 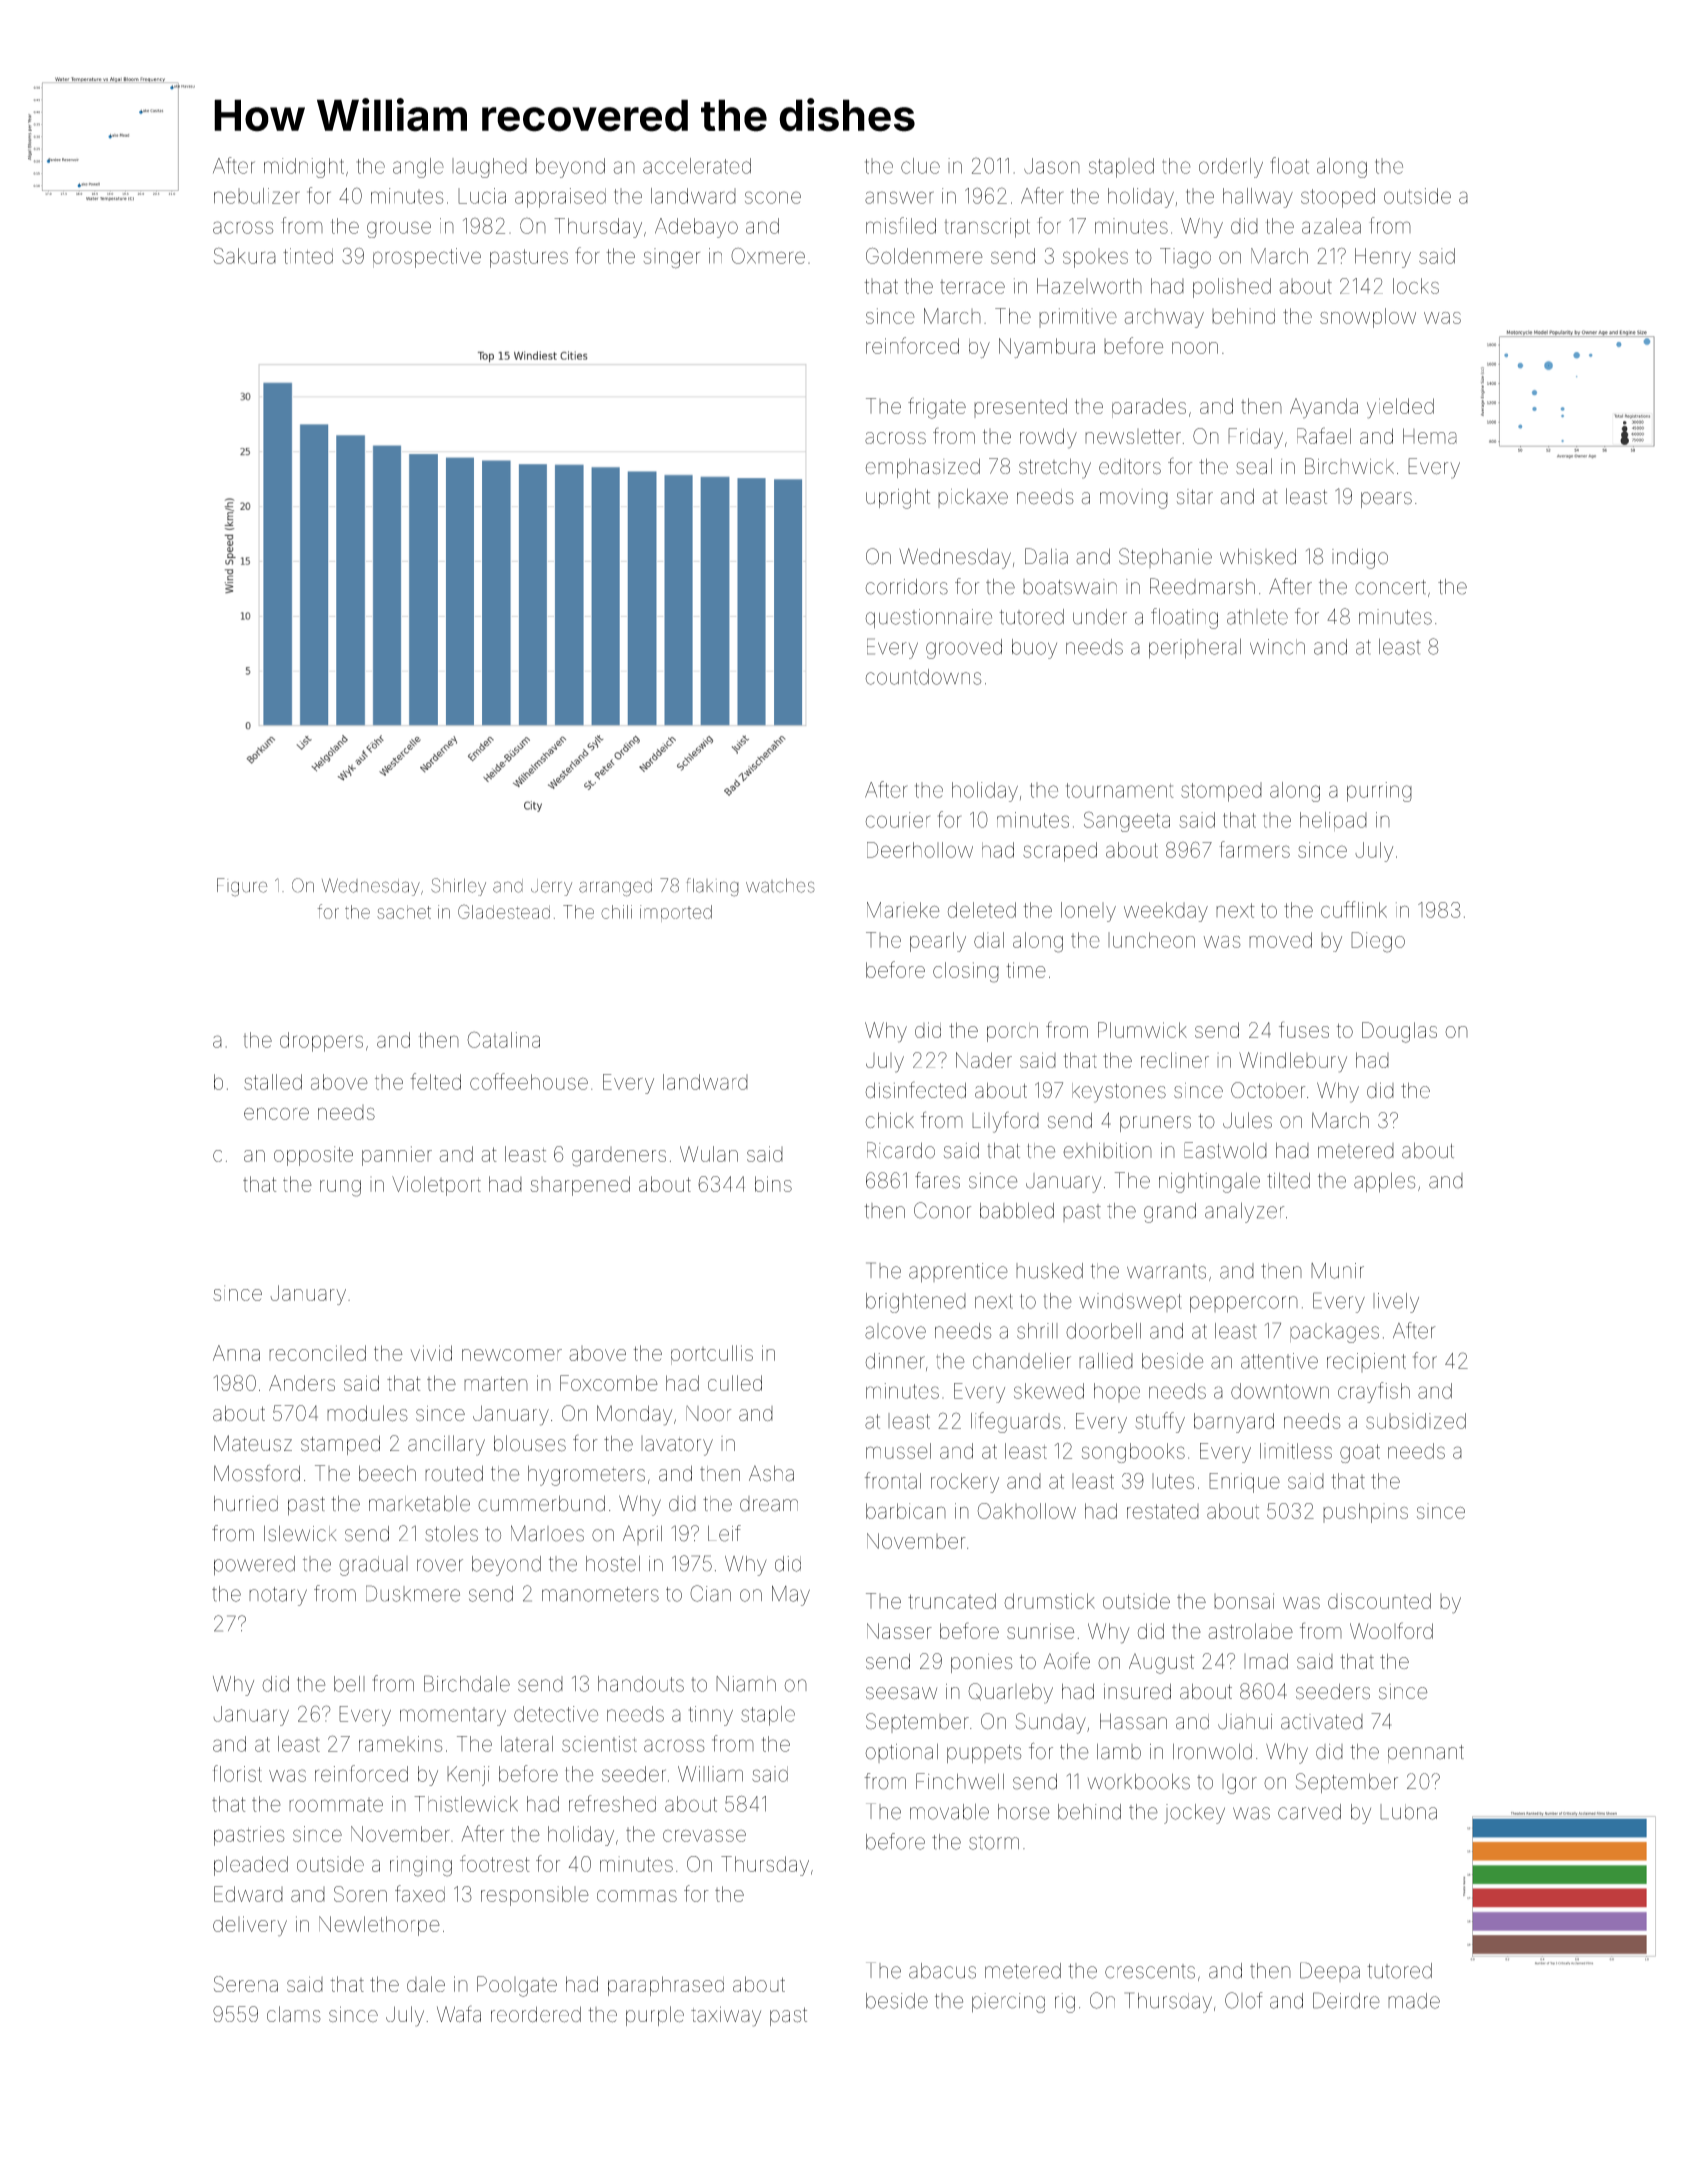 What do you see at coordinates (906, 587) in the page?
I see `corridors` at bounding box center [906, 587].
